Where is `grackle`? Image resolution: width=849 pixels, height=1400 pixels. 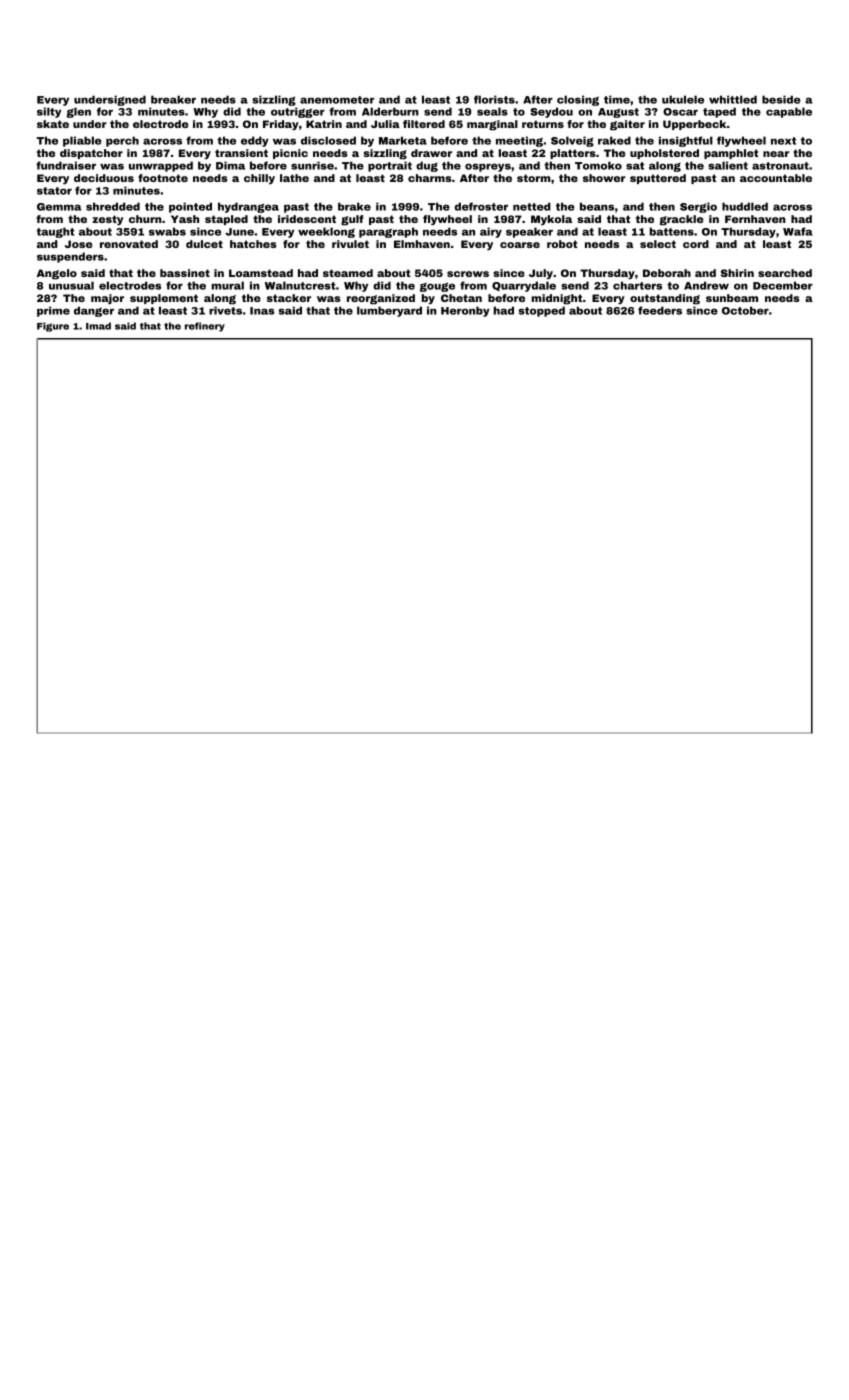
grackle is located at coordinates (681, 220).
